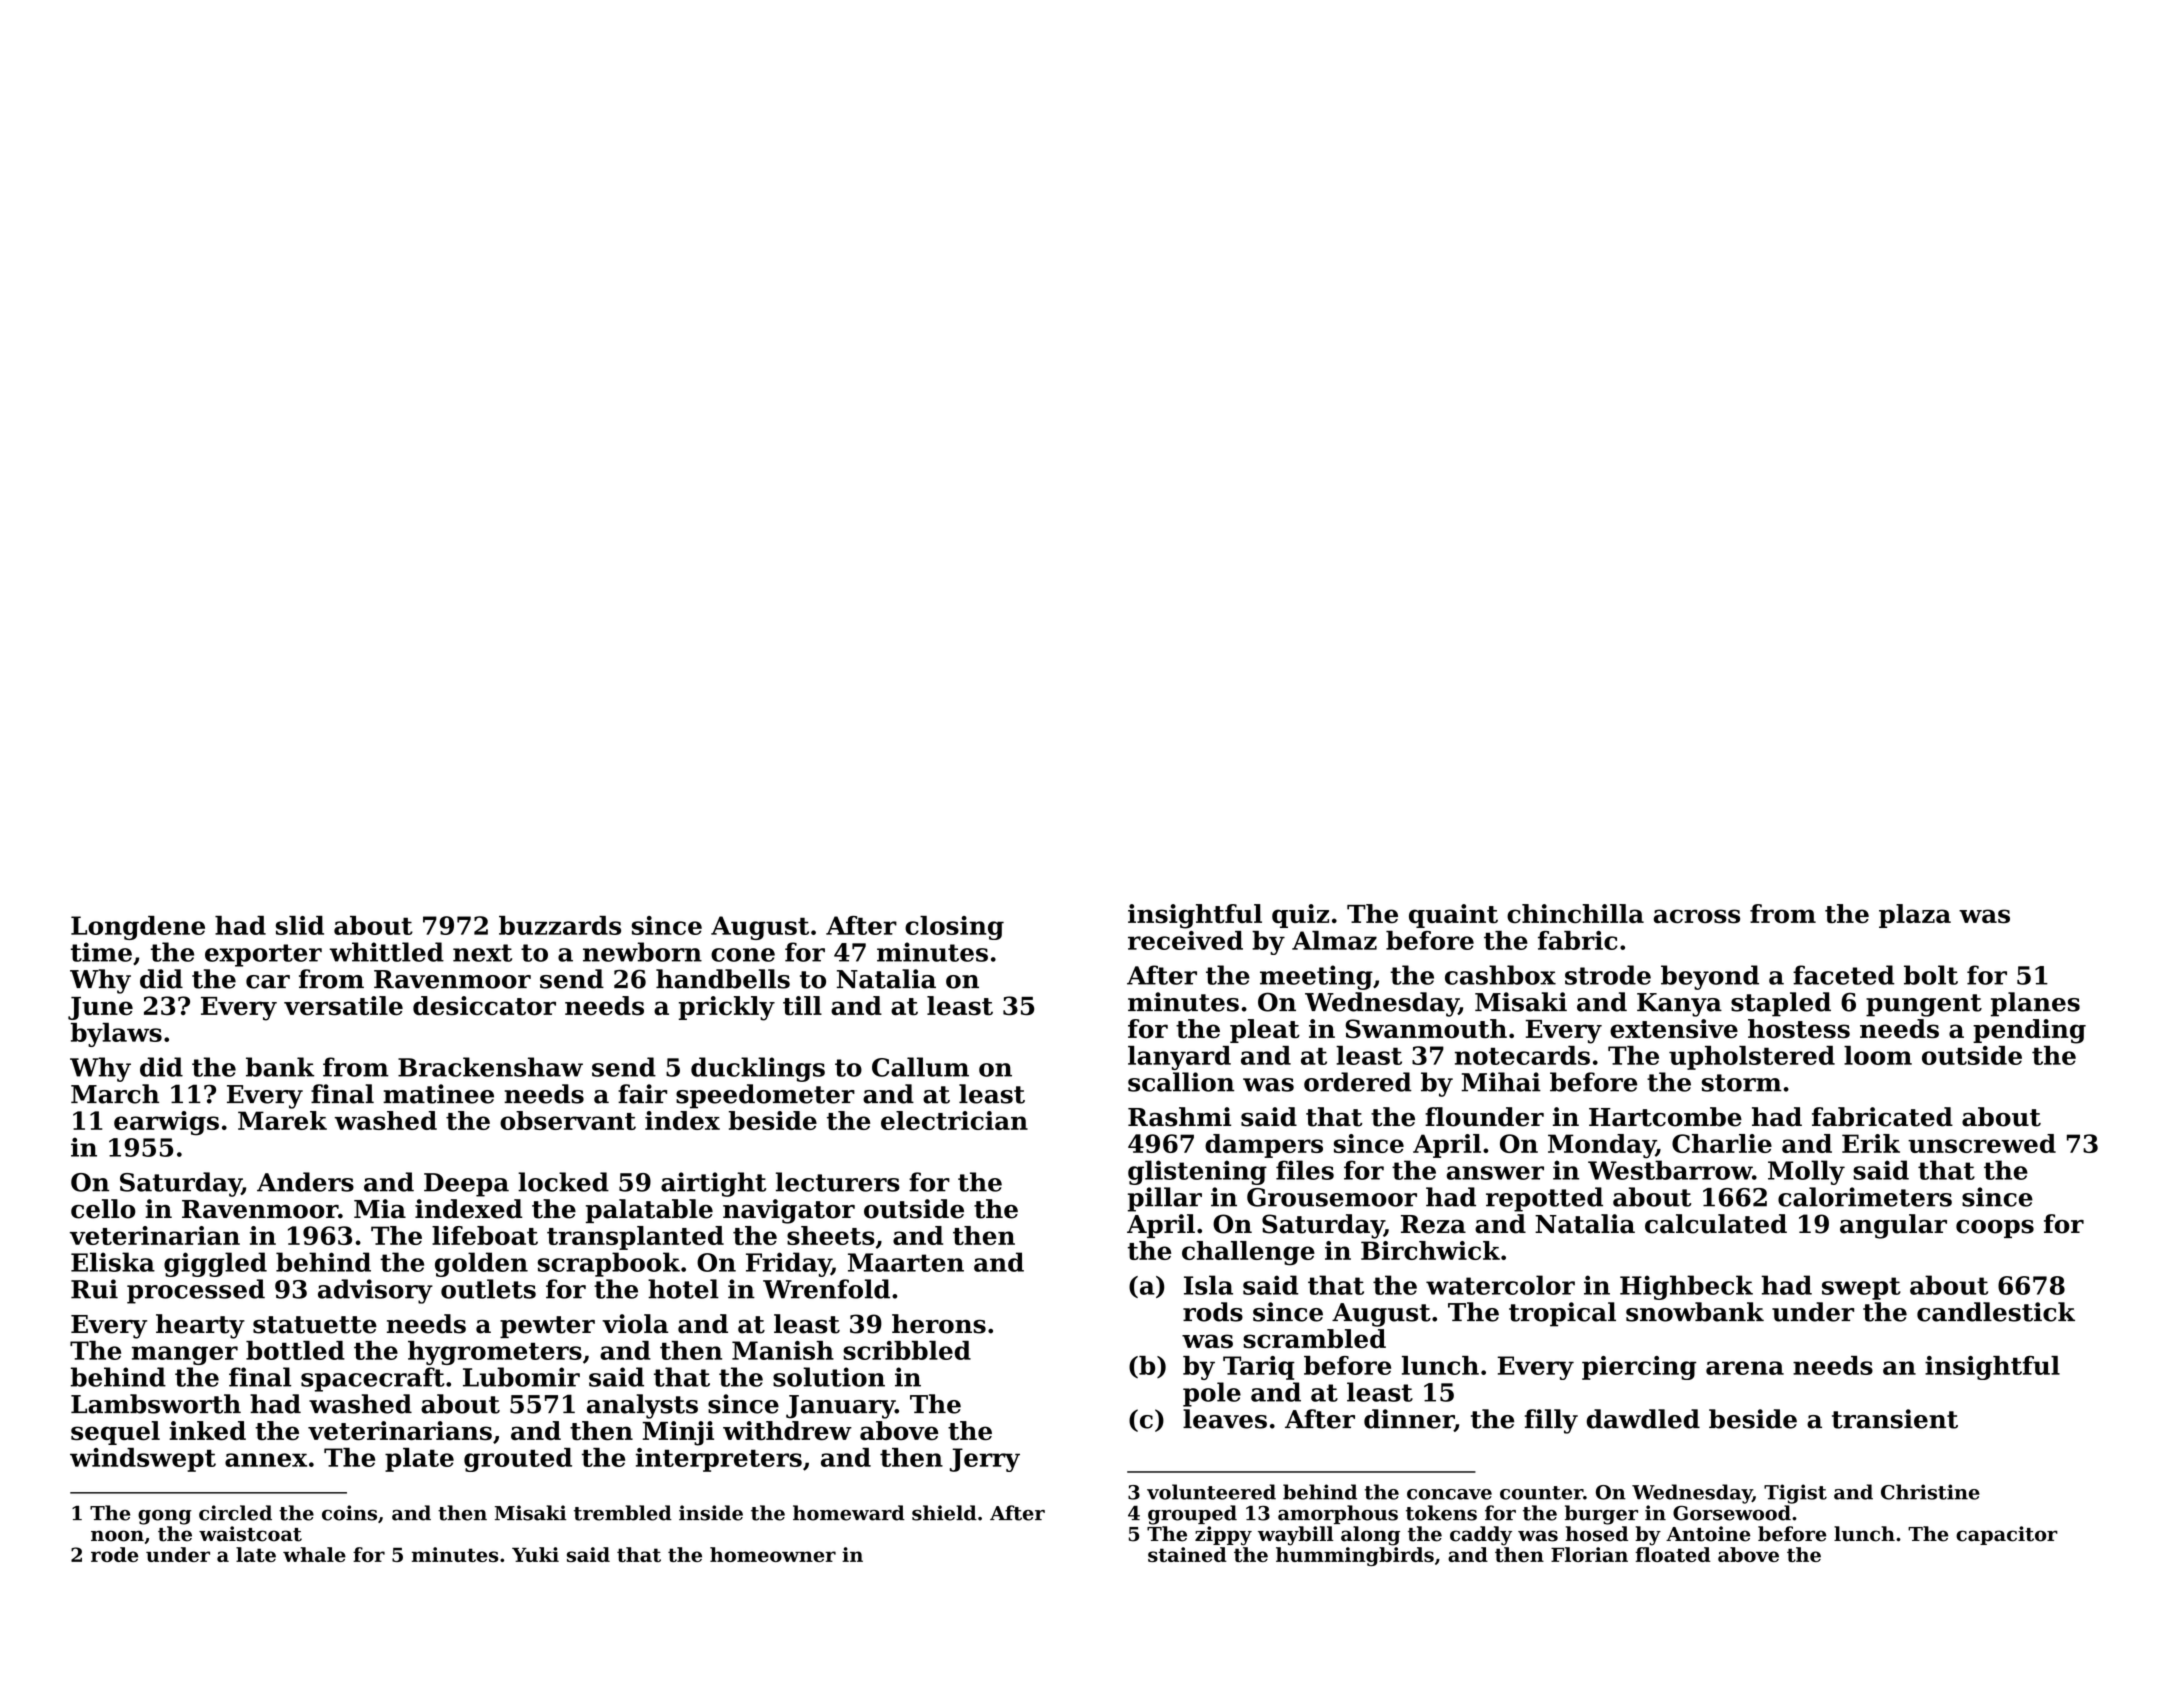 The height and width of the screenshot is (1683, 2178). Describe the element at coordinates (683, 1289) in the screenshot. I see `hotel` at that location.
